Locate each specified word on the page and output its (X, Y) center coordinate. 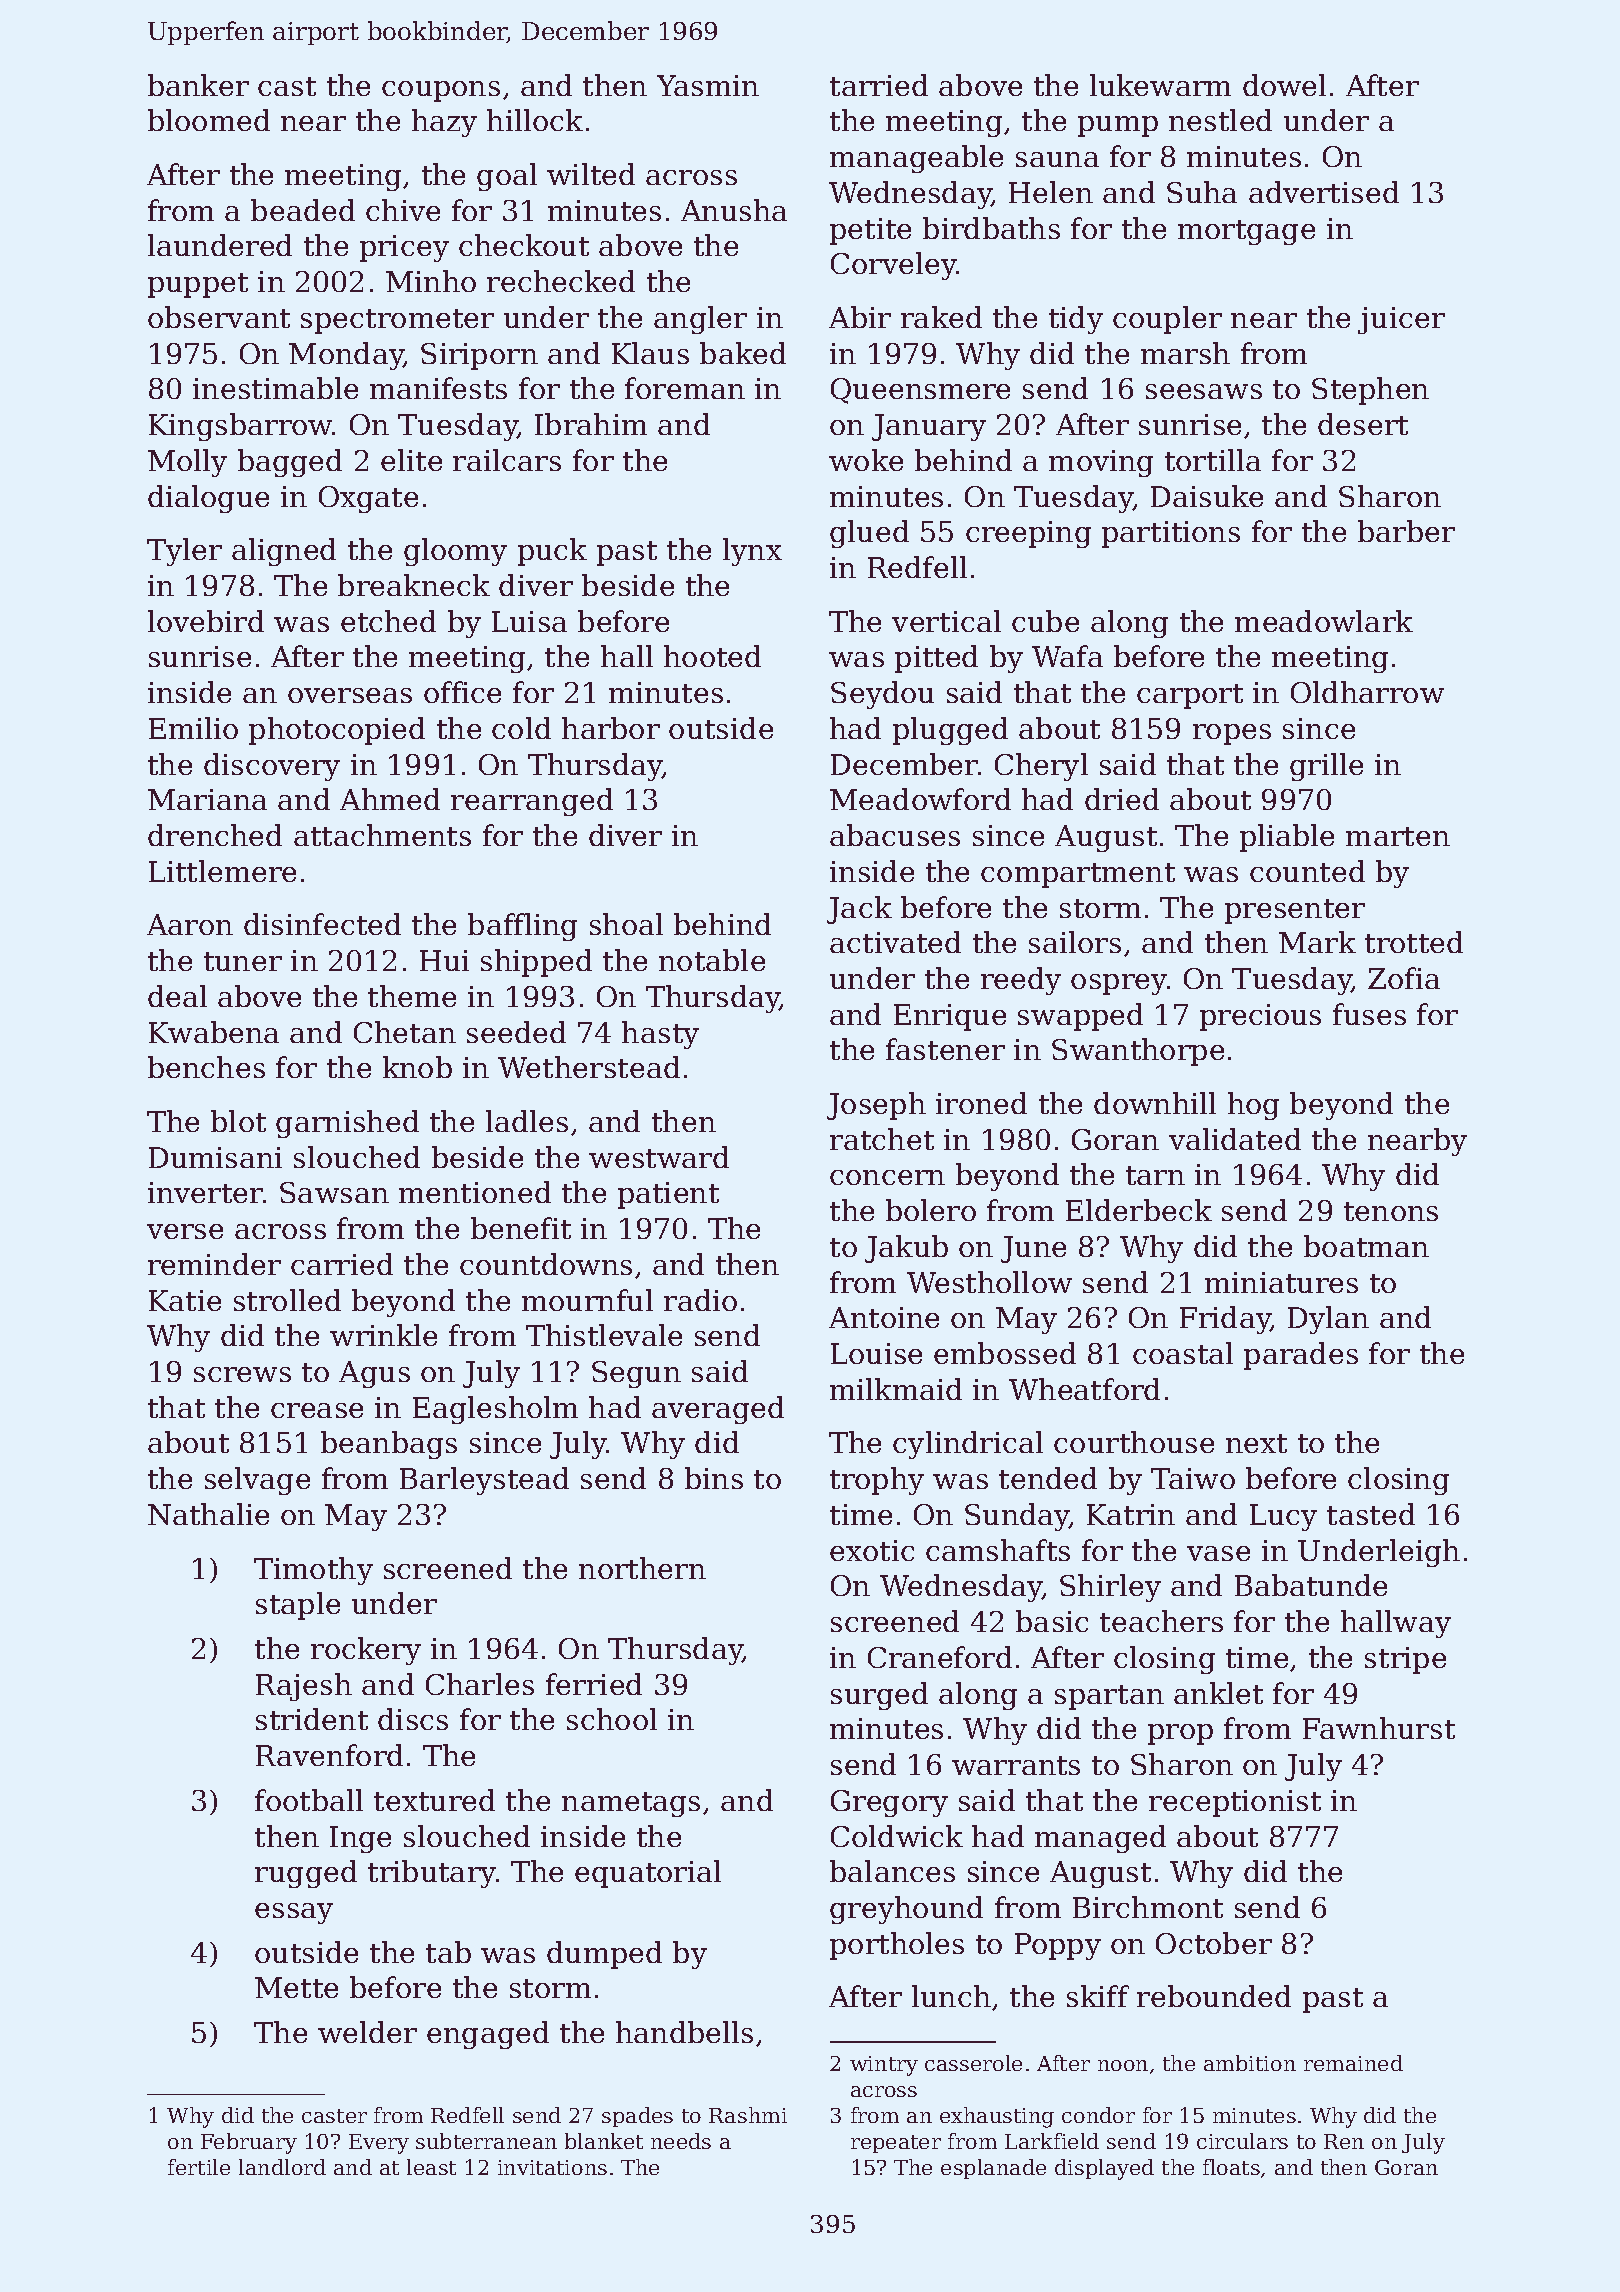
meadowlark (1324, 621)
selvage (257, 1481)
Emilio (193, 728)
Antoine (884, 1317)
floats (1231, 2167)
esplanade (993, 2169)
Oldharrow (1367, 692)
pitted (936, 659)
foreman (685, 388)
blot (238, 1121)
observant (219, 317)
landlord (282, 2167)
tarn (1155, 1175)
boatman (1366, 1246)
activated (895, 942)
